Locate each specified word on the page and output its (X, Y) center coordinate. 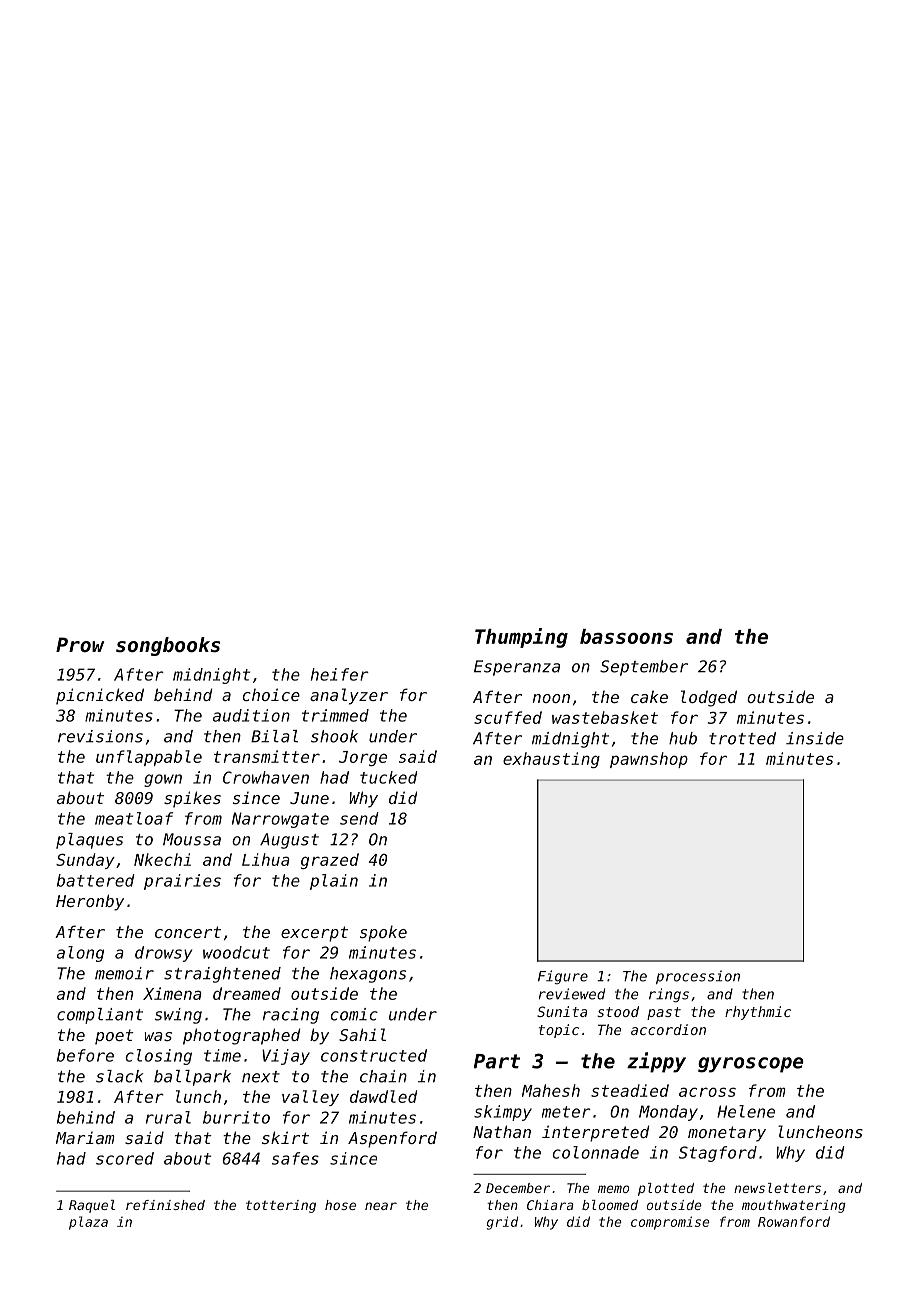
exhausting (551, 760)
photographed (241, 1036)
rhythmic (758, 1013)
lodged (709, 698)
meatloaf (134, 818)
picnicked (100, 696)
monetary (727, 1134)
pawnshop (649, 760)
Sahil (362, 1034)
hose (340, 1205)
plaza (88, 1223)
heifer (340, 674)
